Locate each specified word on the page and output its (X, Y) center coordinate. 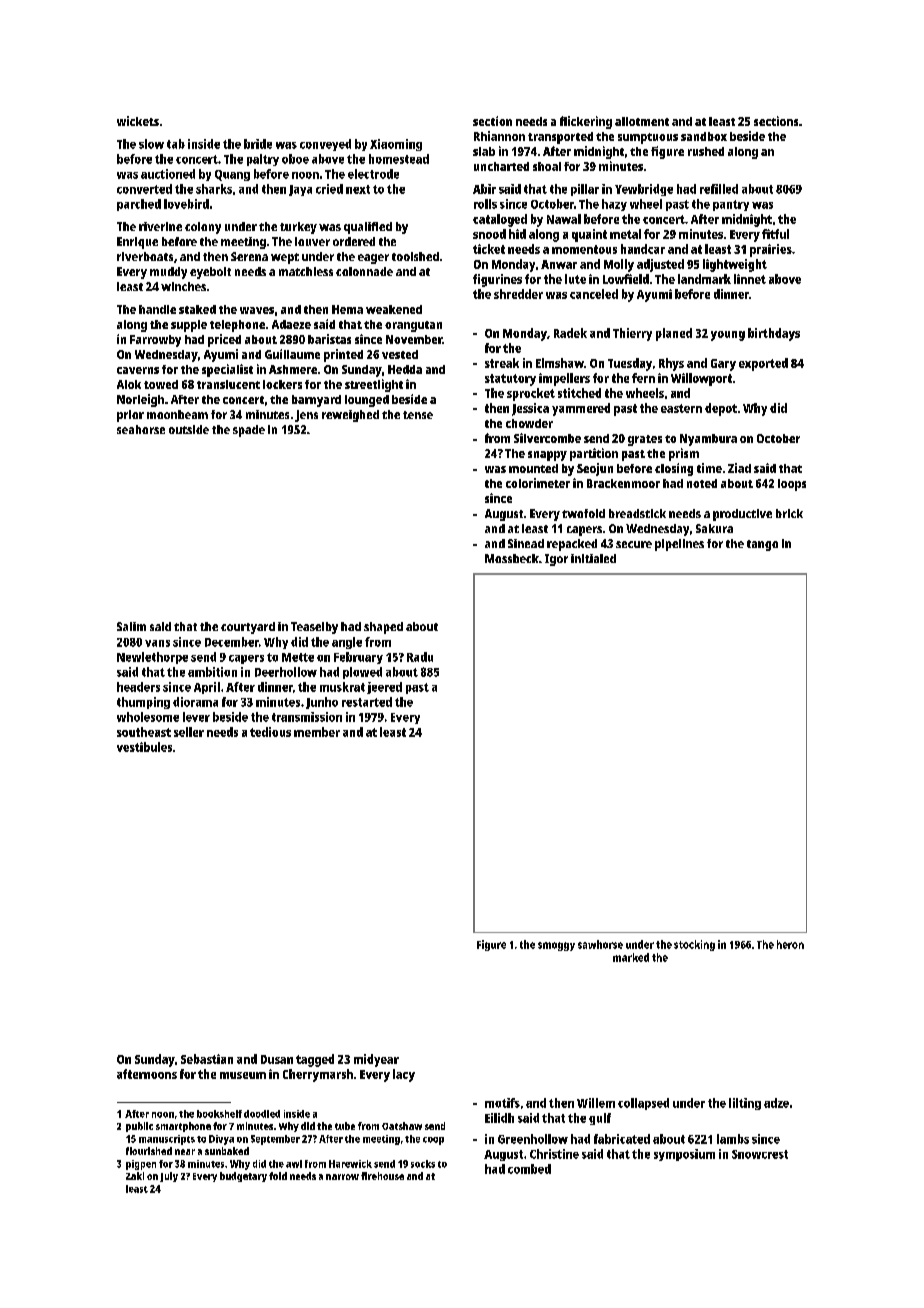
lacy (404, 1075)
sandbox (704, 136)
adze (776, 1103)
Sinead (526, 543)
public (139, 1127)
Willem (596, 1103)
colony (203, 228)
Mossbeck (512, 558)
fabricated (622, 1139)
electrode (373, 174)
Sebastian (207, 1059)
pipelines (679, 545)
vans (157, 643)
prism (684, 454)
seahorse (141, 429)
